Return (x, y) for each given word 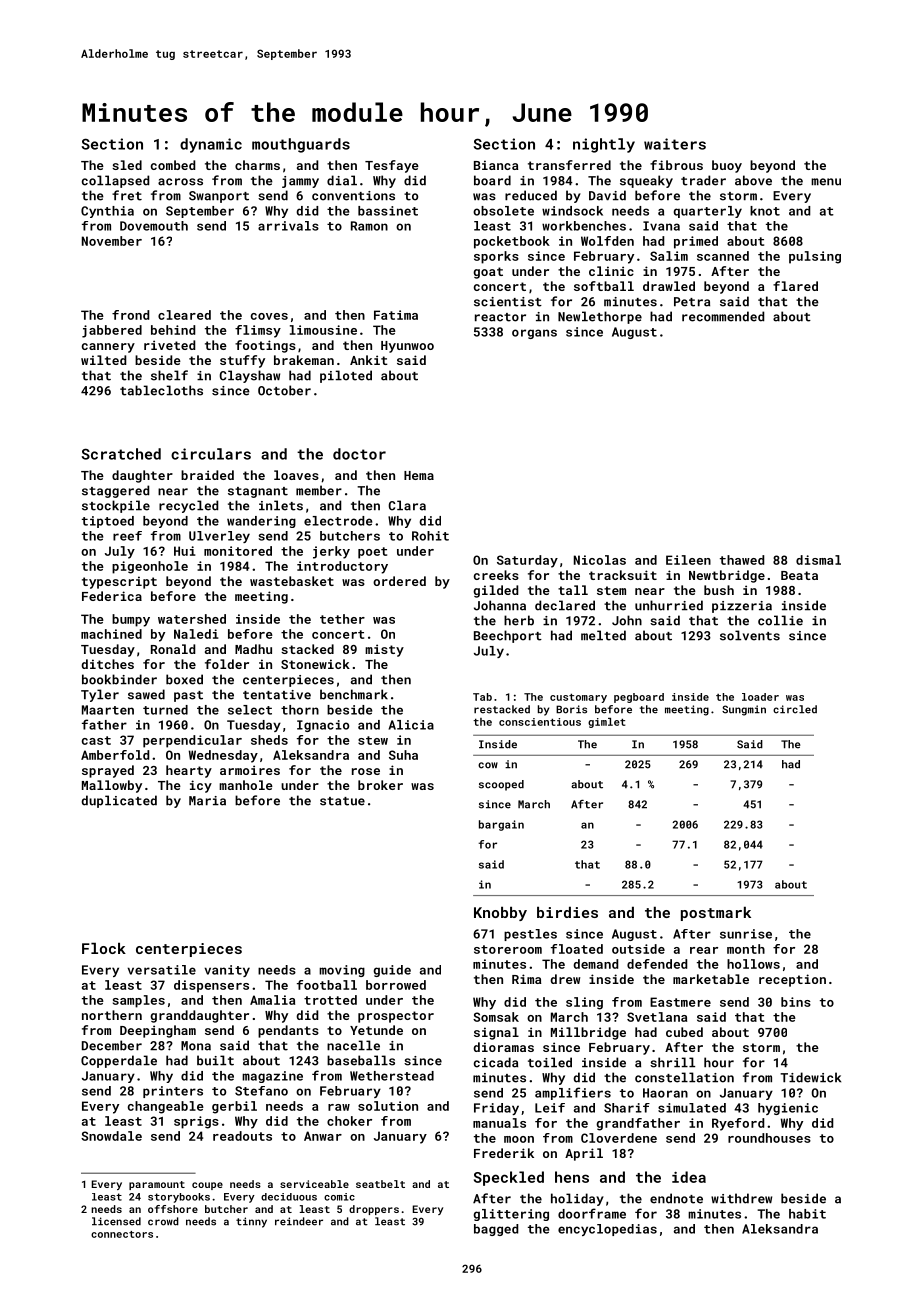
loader (760, 697)
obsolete (503, 211)
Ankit (369, 360)
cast (96, 740)
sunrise (746, 934)
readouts (242, 1136)
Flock (104, 948)
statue (342, 801)
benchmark (354, 694)
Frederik (504, 1153)
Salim (669, 256)
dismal (818, 560)
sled (127, 165)
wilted (103, 360)
